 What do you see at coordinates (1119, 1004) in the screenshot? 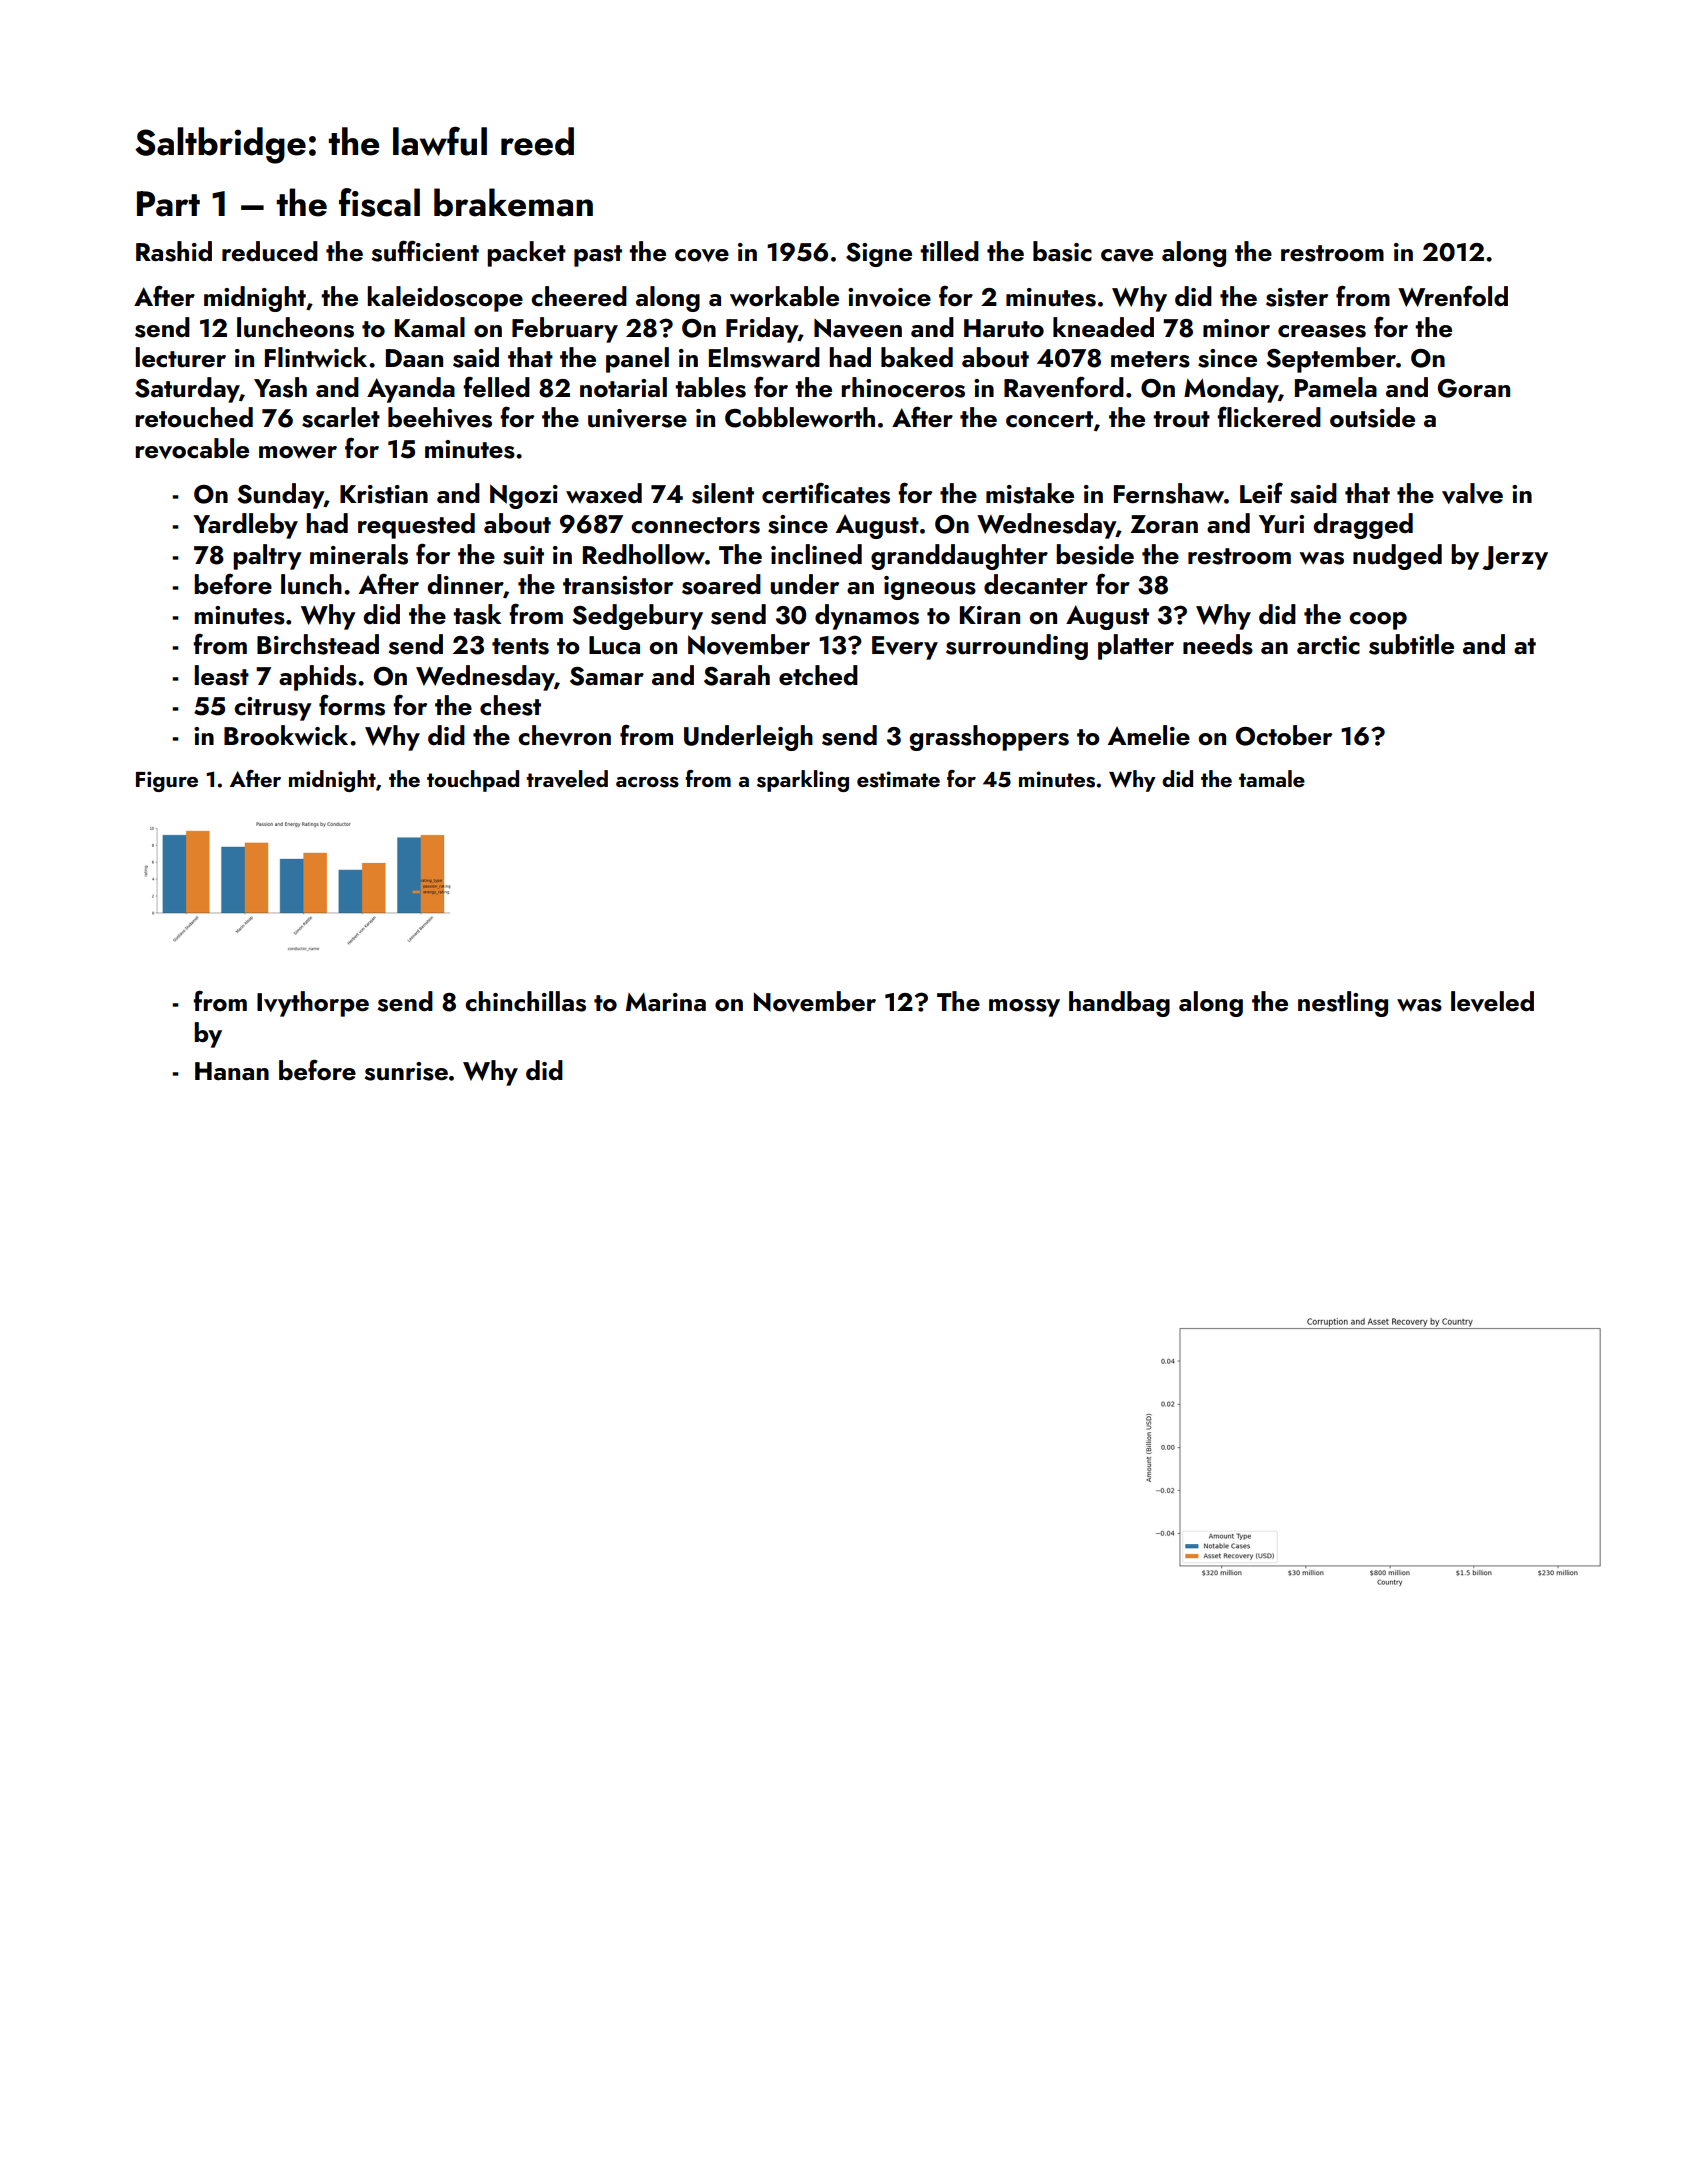
I see `handbag` at bounding box center [1119, 1004].
